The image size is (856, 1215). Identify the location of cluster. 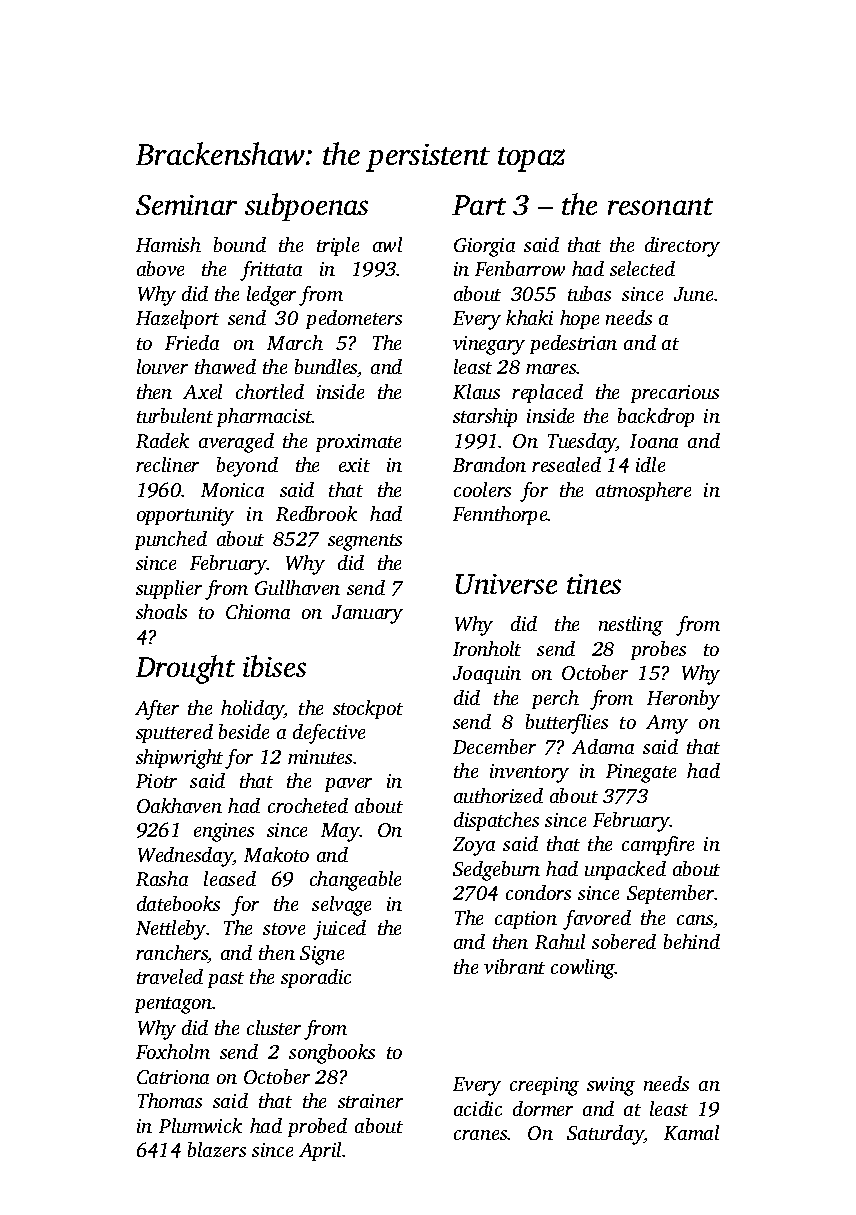
(274, 1027).
